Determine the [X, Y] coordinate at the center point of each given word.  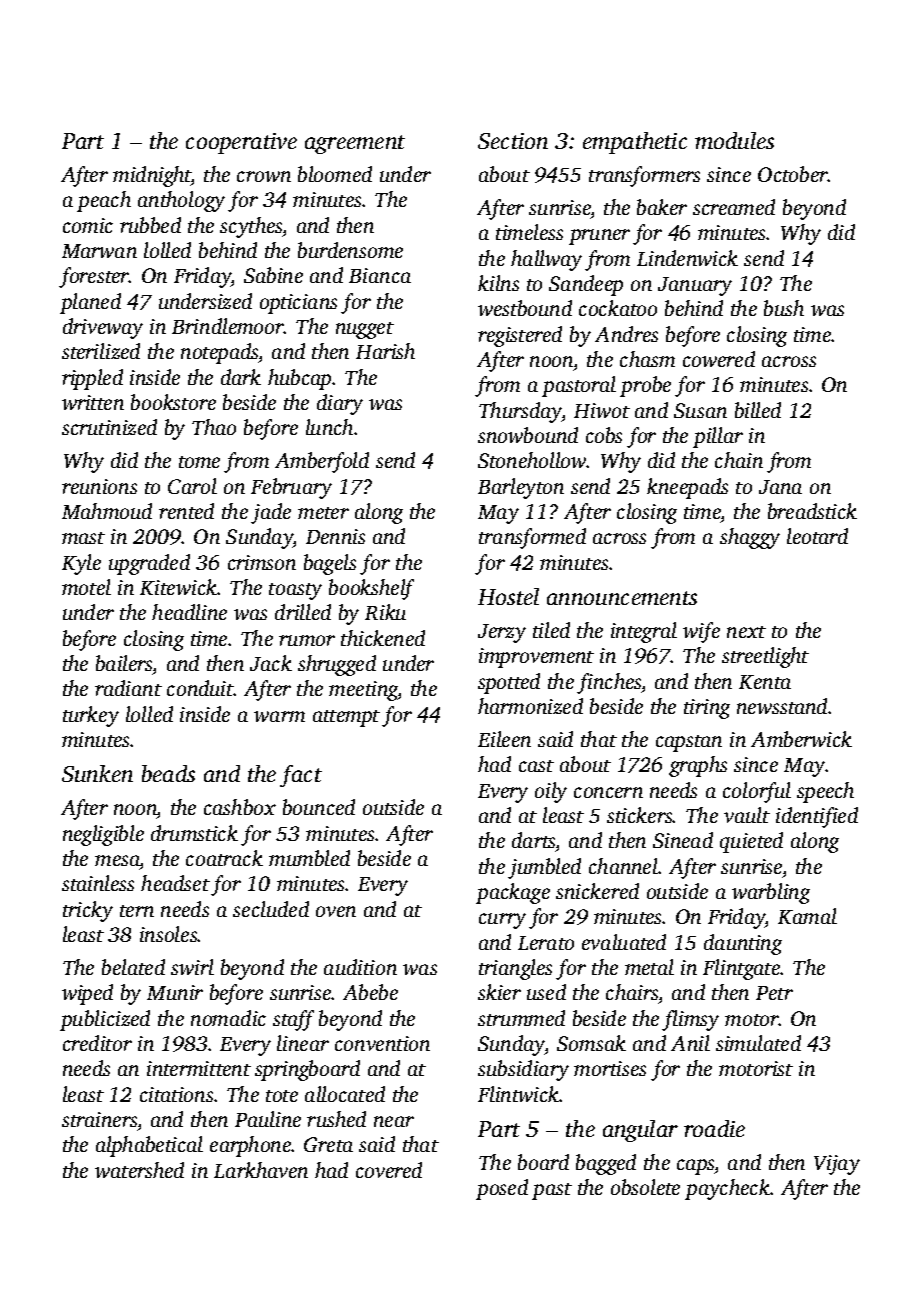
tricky [88, 911]
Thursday [520, 412]
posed [502, 1189]
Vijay [837, 1165]
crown [264, 176]
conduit [200, 688]
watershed [139, 1170]
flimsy [690, 1020]
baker [662, 207]
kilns [498, 283]
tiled [551, 630]
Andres [626, 334]
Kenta [765, 682]
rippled [92, 379]
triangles [515, 969]
